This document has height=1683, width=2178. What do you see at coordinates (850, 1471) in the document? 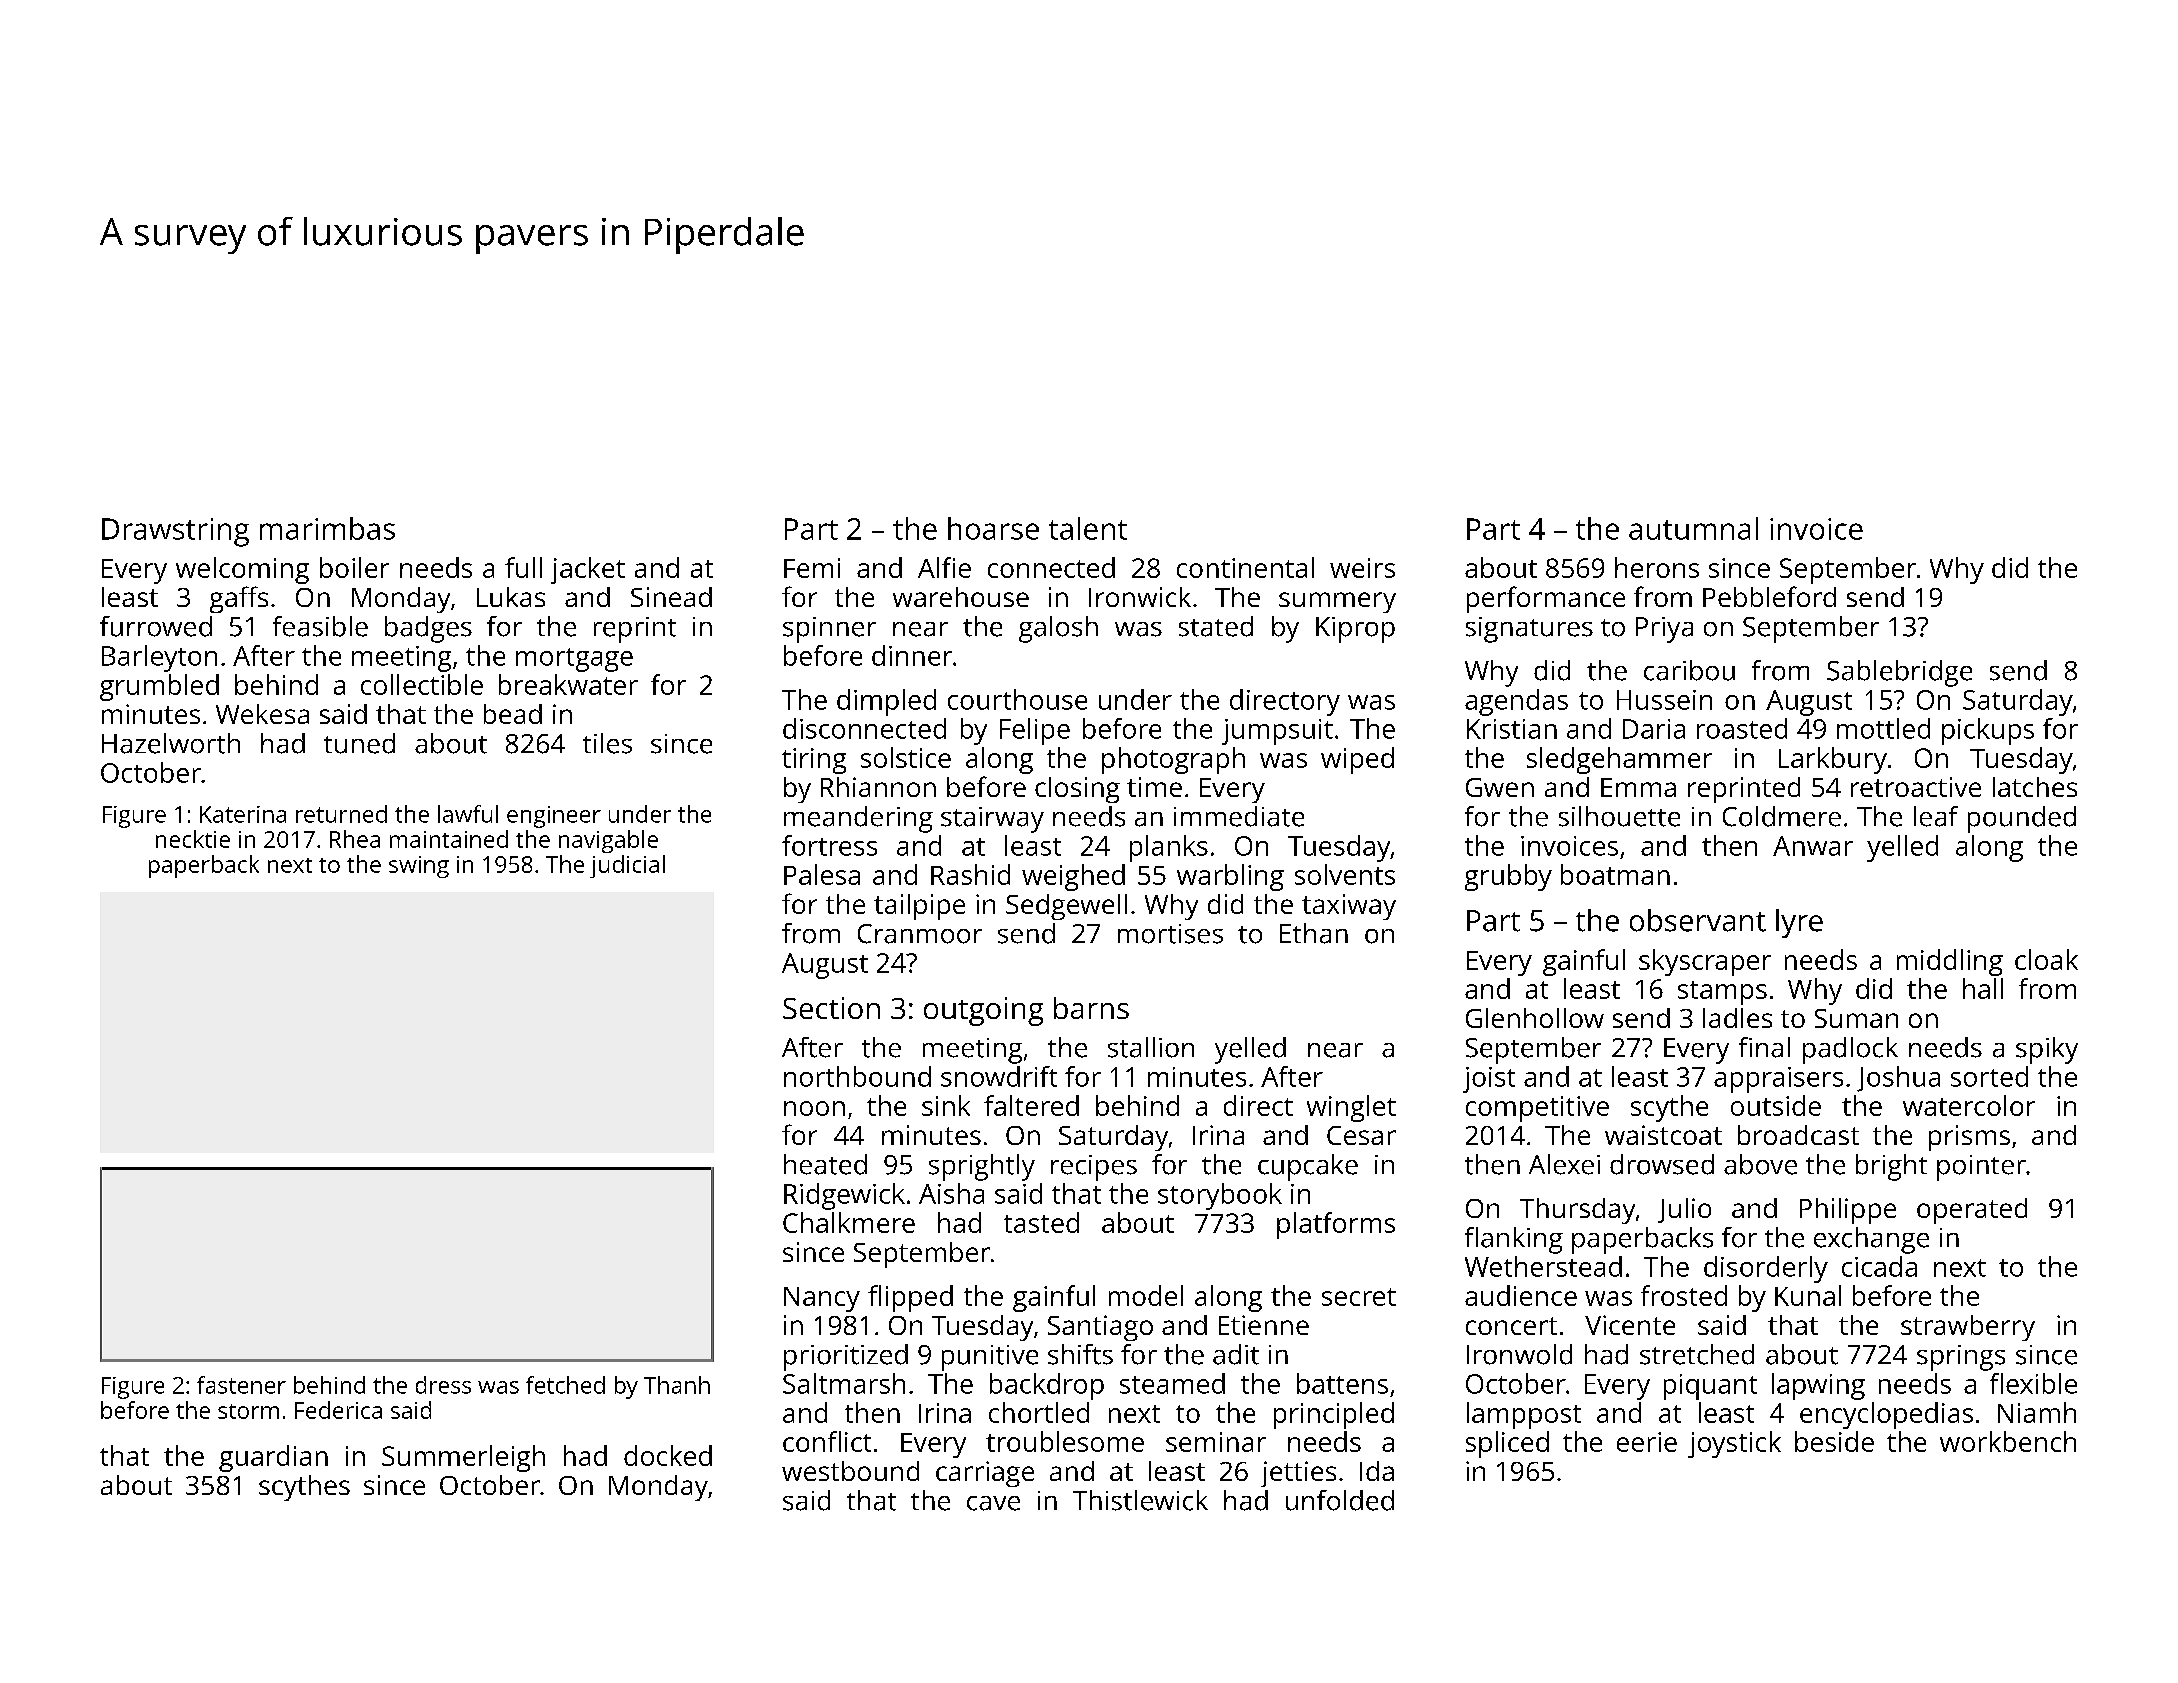
I see `westbound` at bounding box center [850, 1471].
